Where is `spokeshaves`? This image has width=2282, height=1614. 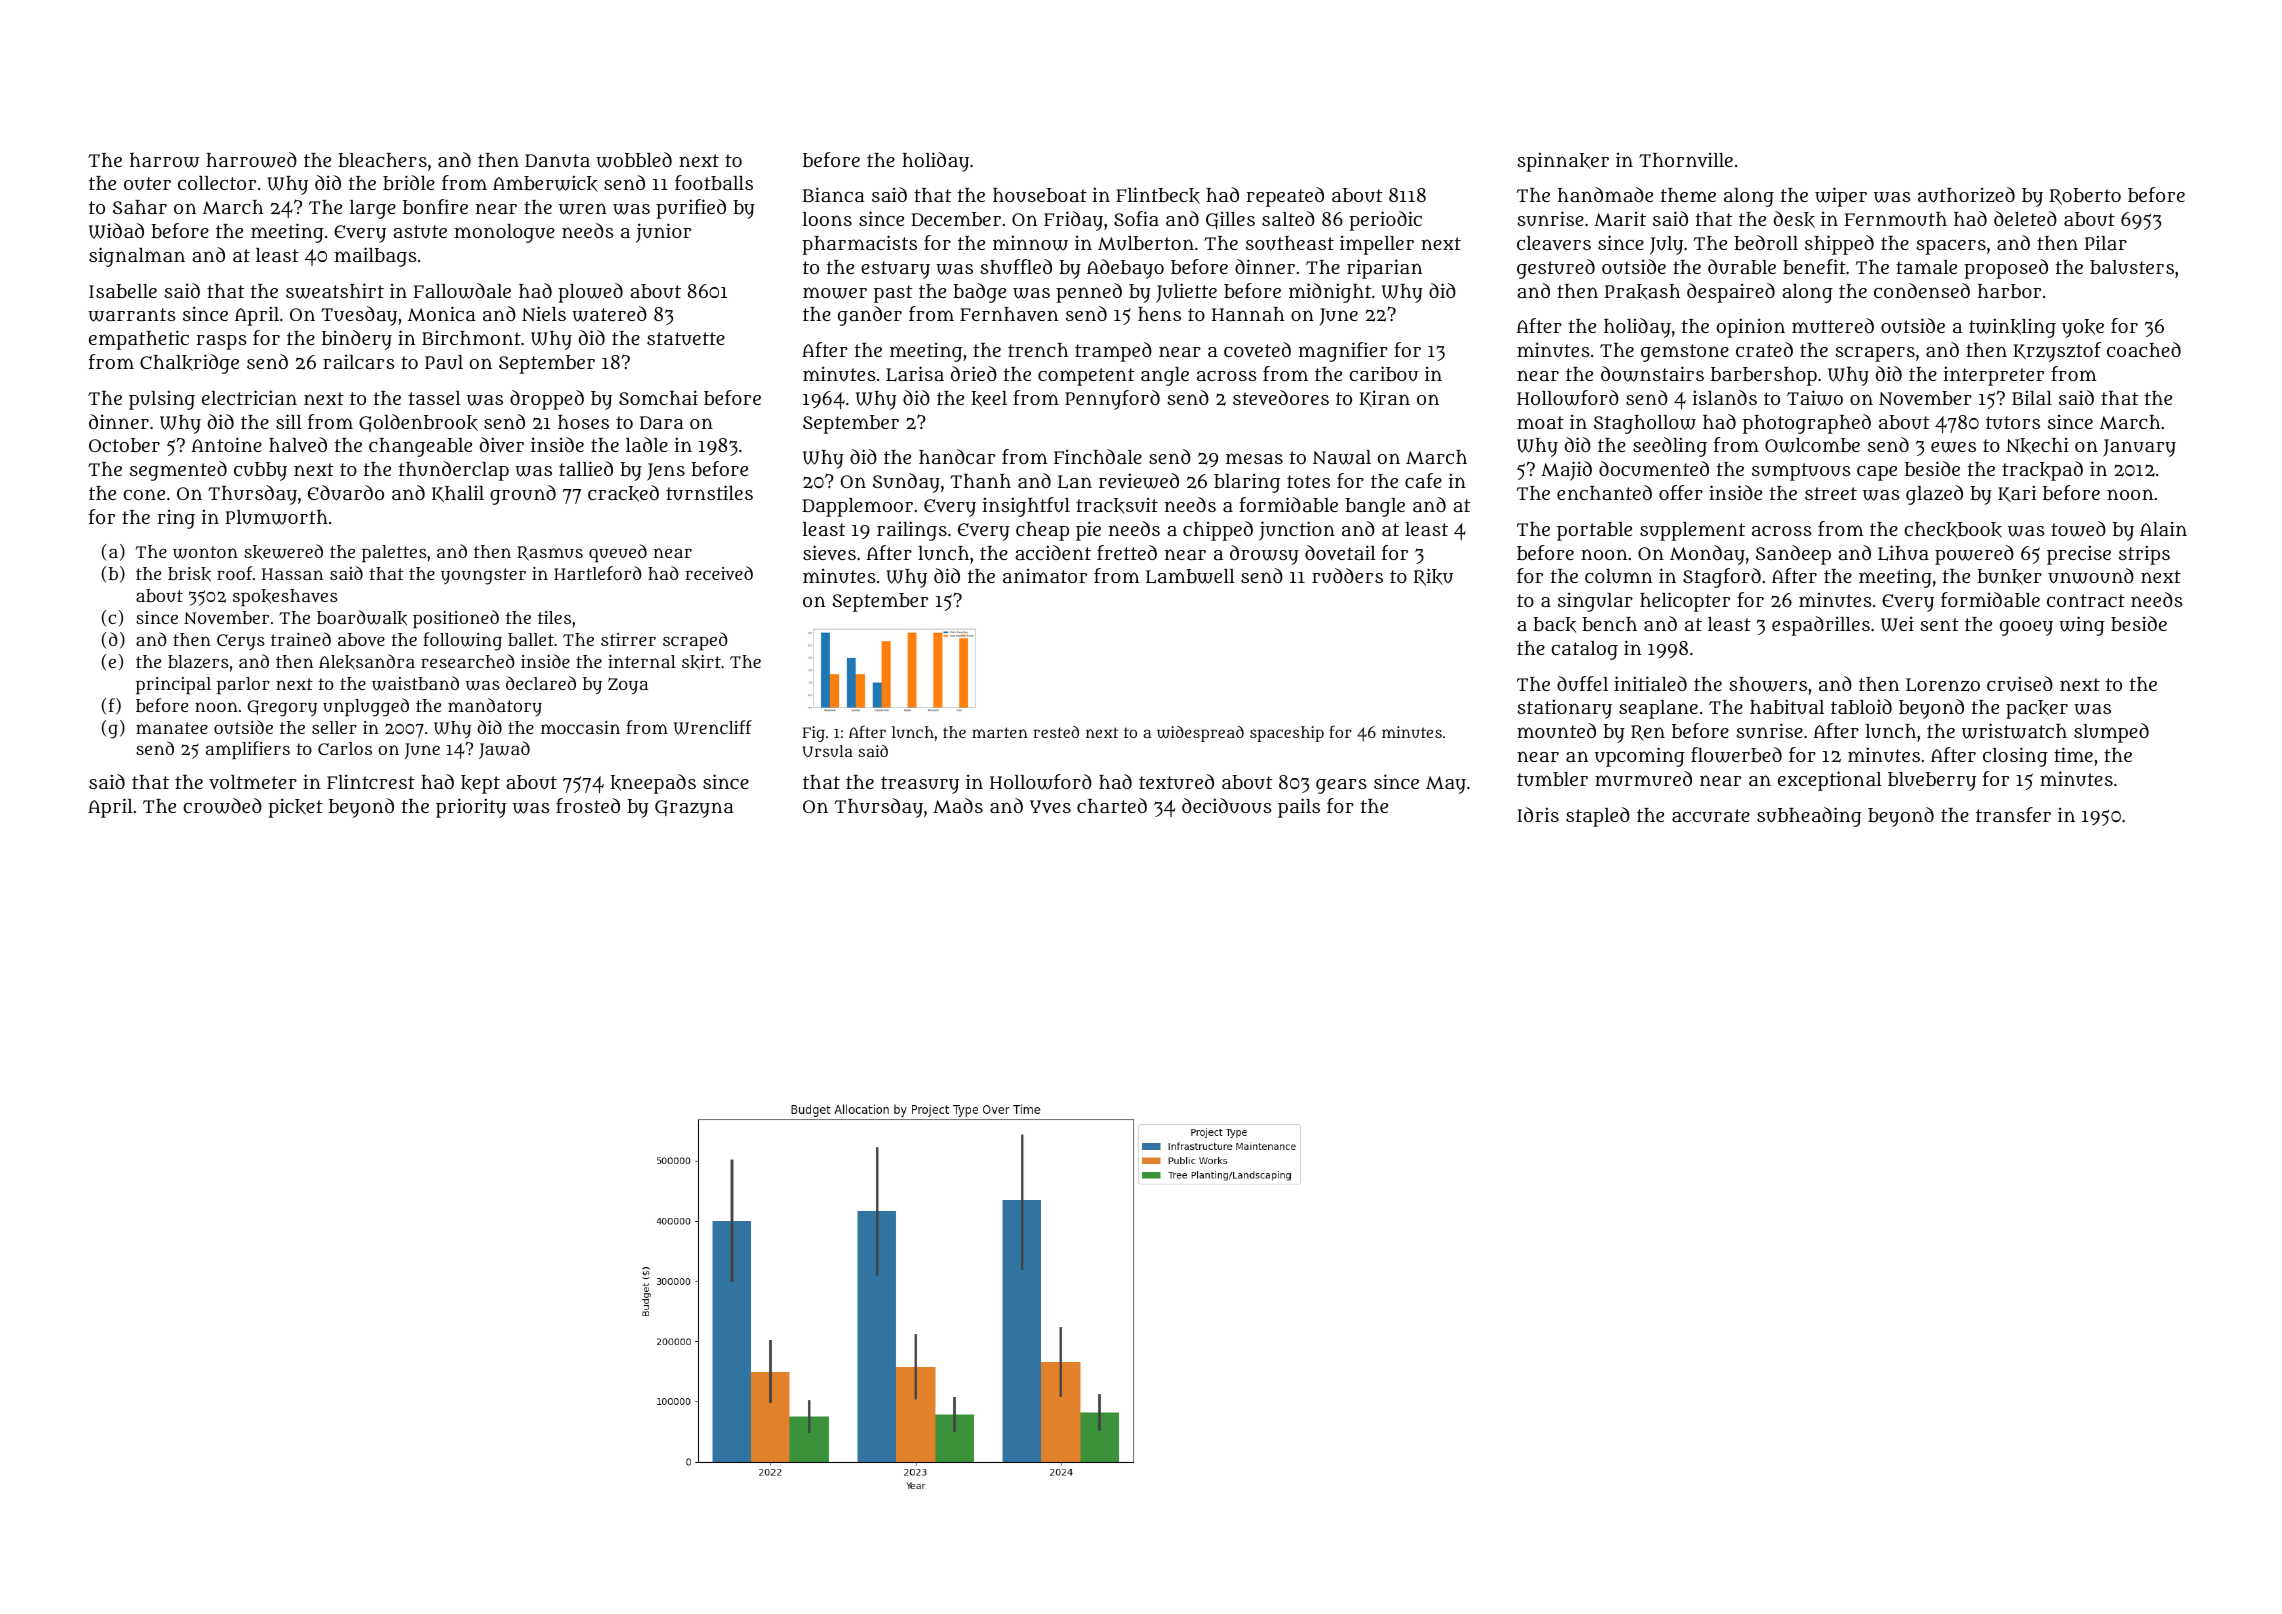 spokeshaves is located at coordinates (285, 598).
